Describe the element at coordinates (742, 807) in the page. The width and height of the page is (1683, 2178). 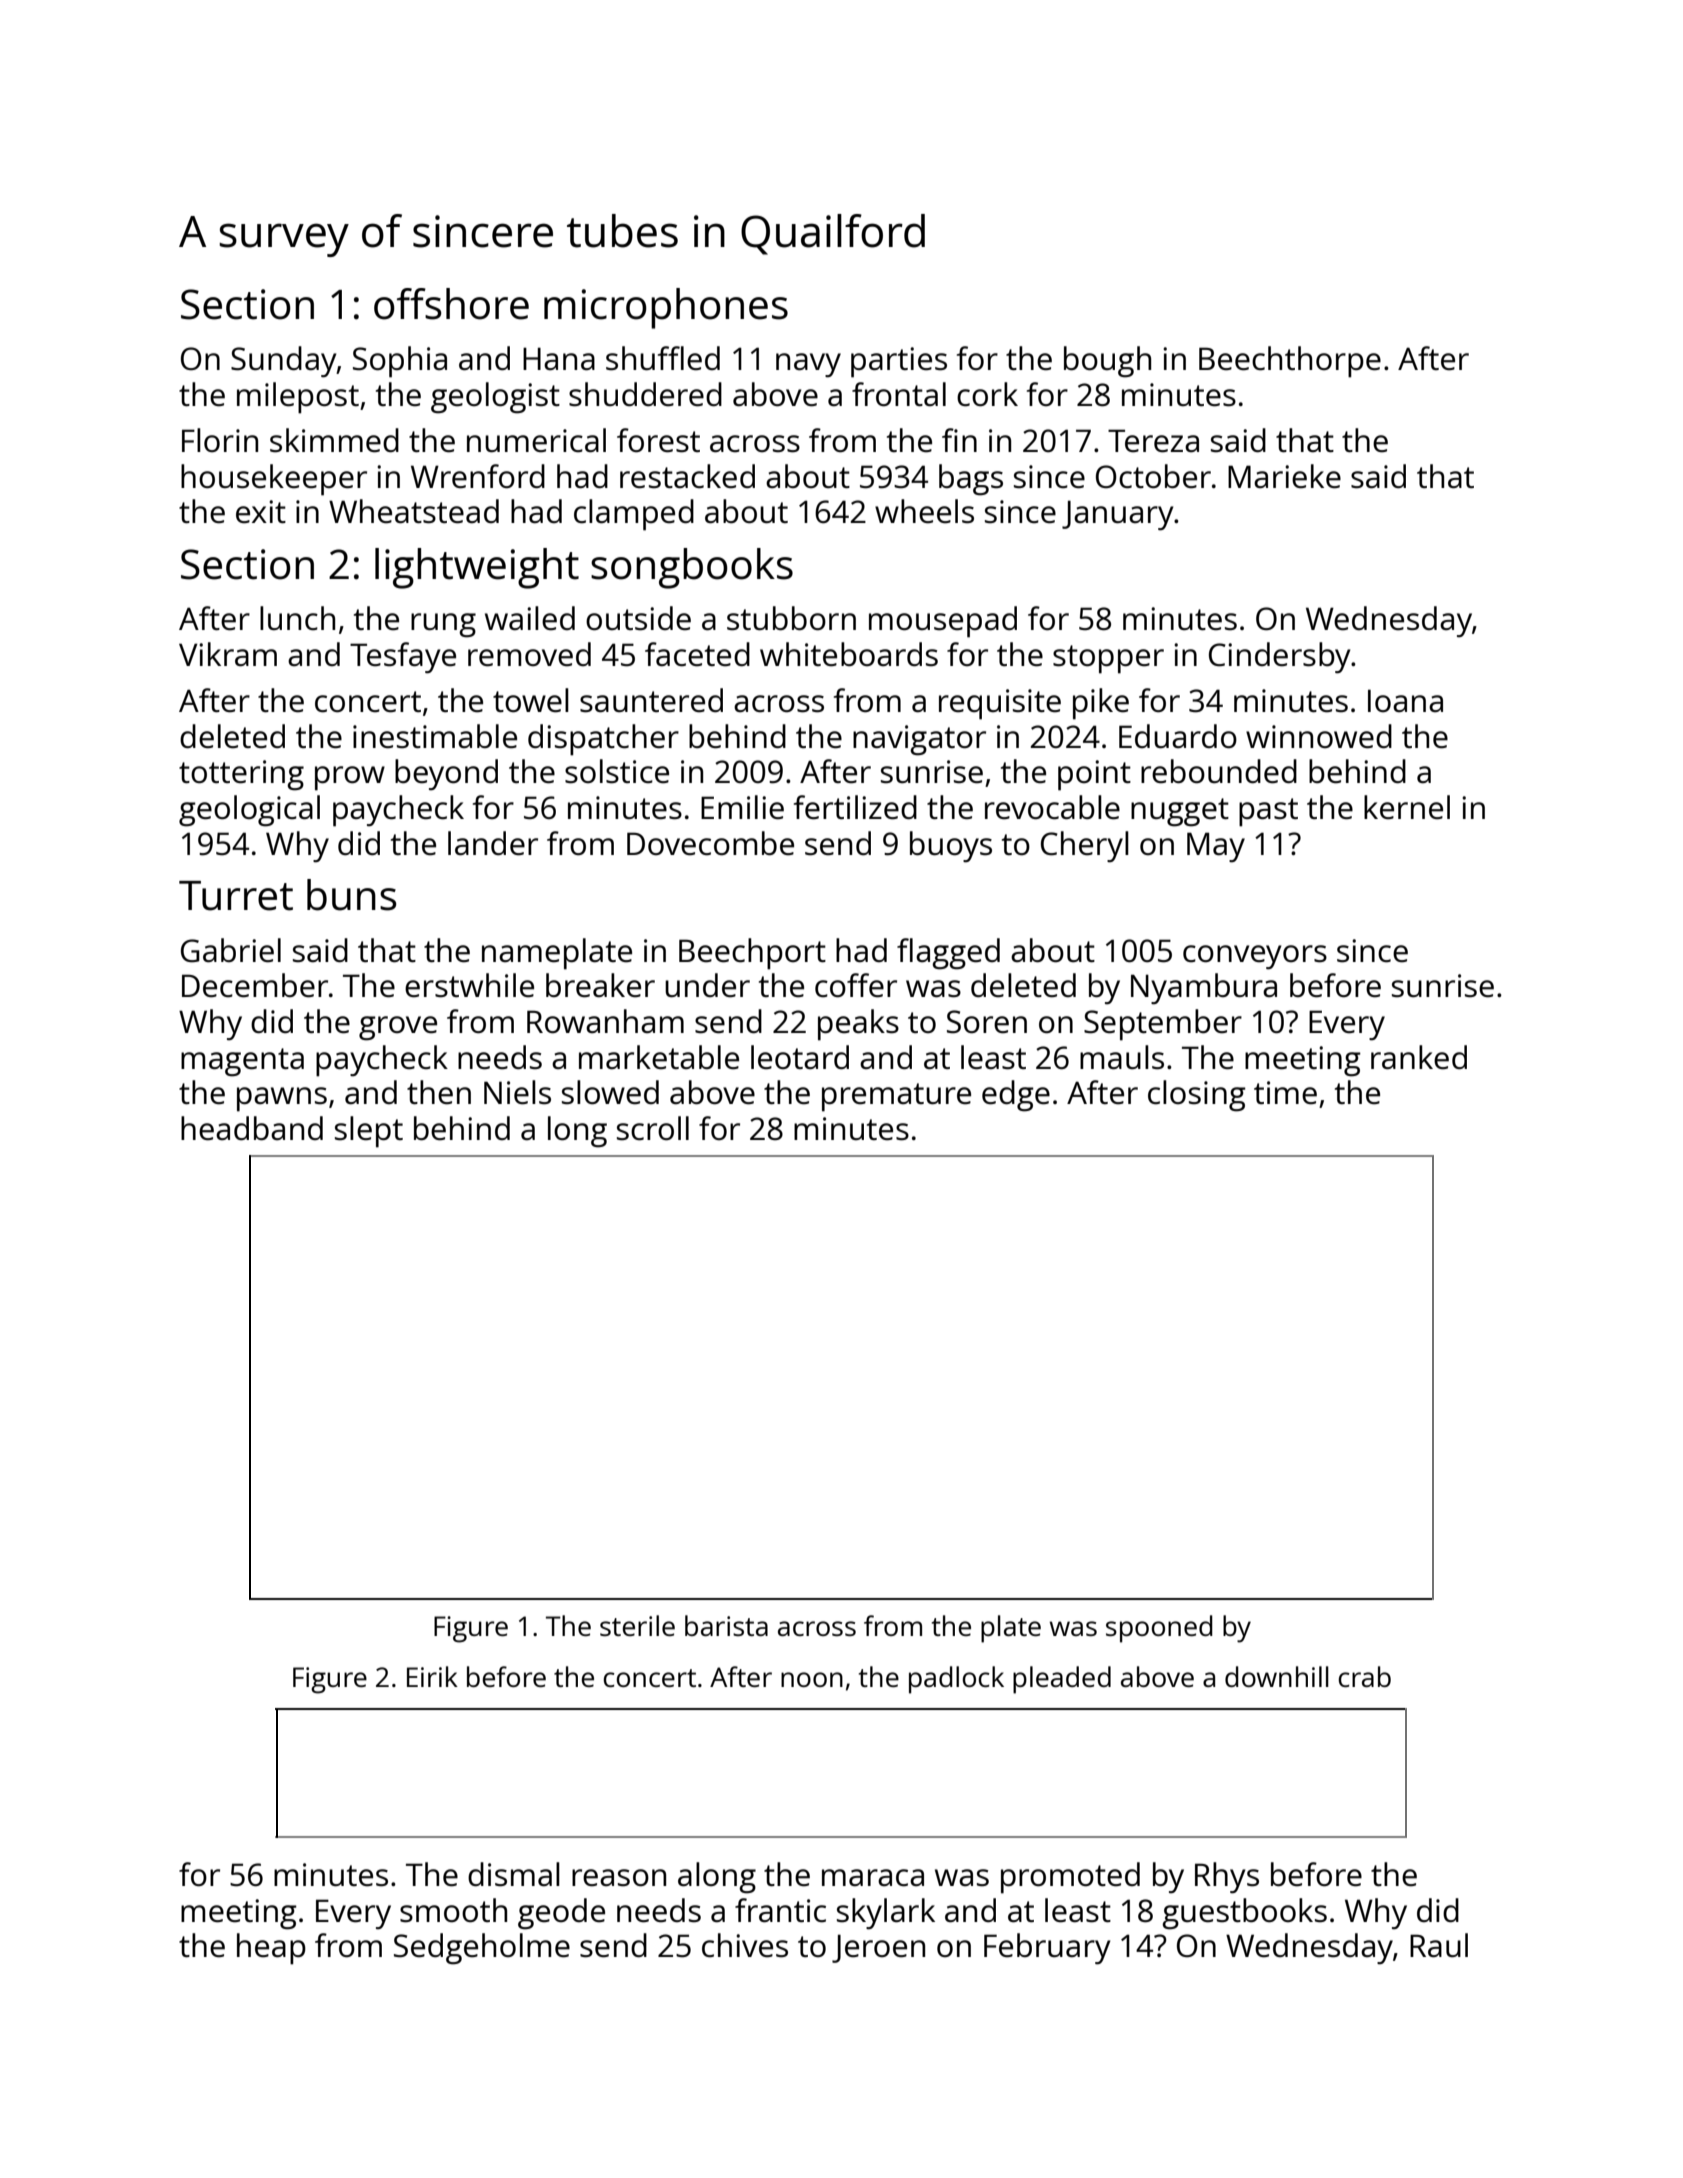
I see `Emilie` at that location.
